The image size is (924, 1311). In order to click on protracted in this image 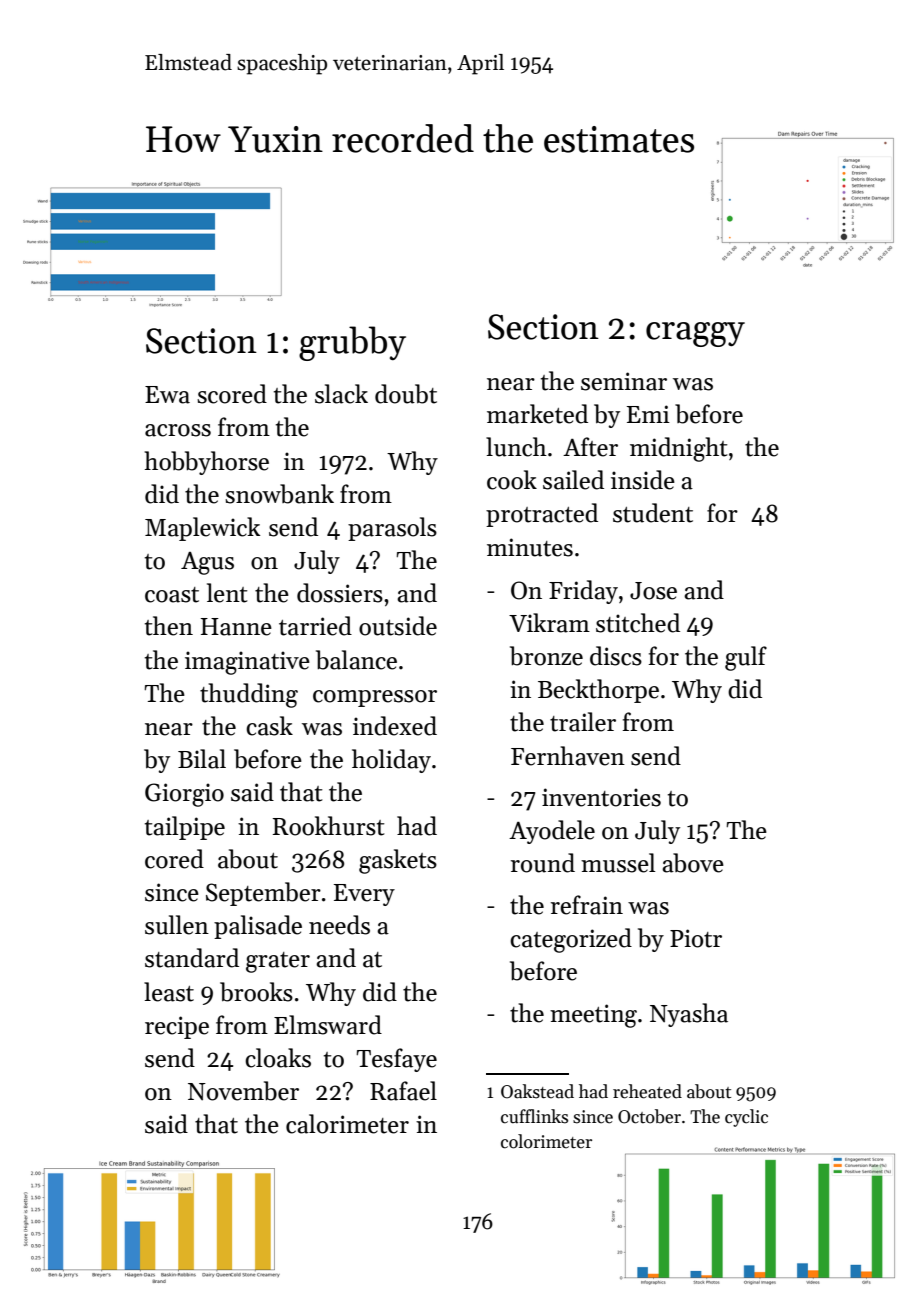, I will do `click(542, 515)`.
